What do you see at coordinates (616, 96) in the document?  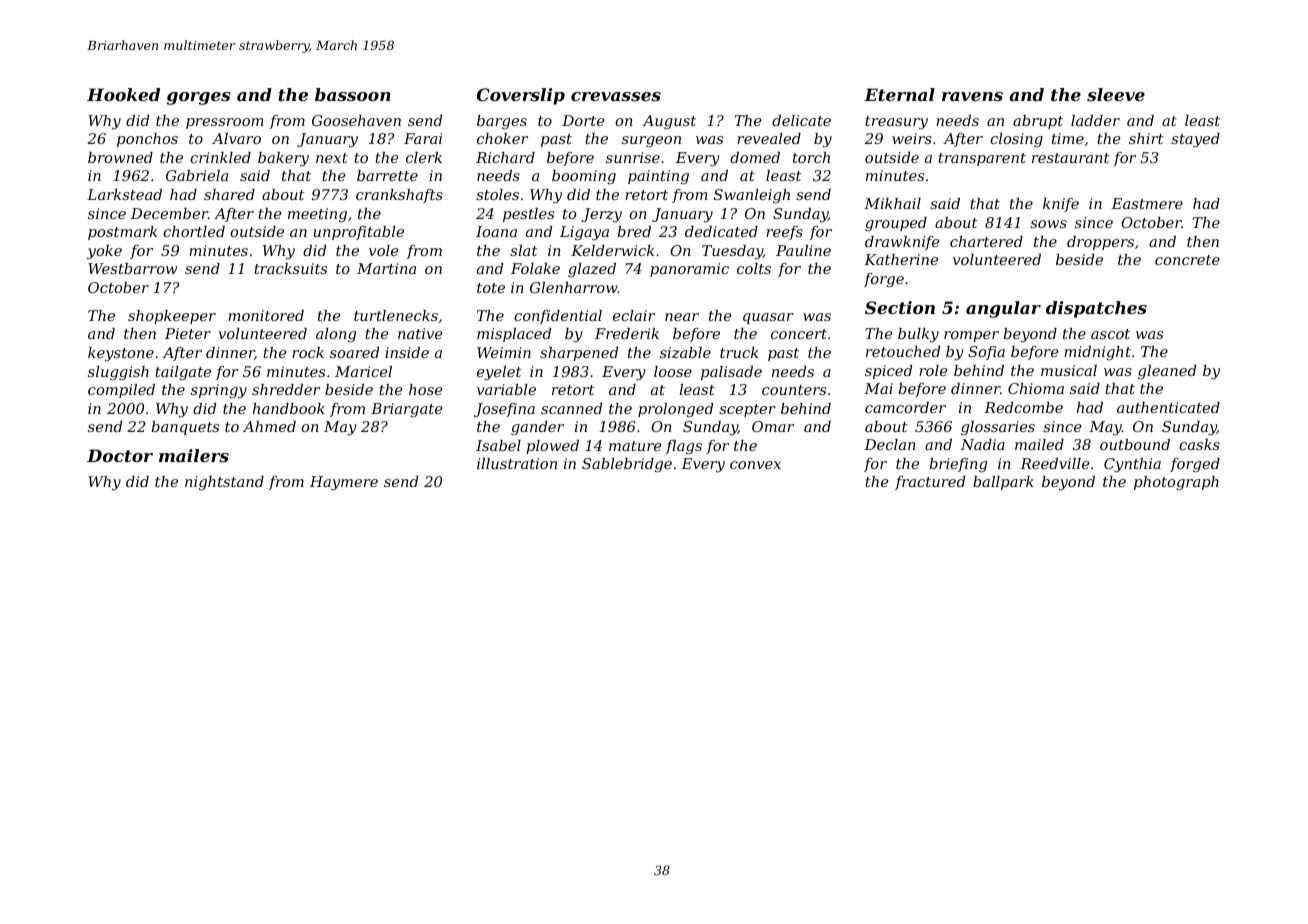 I see `crevasses` at bounding box center [616, 96].
